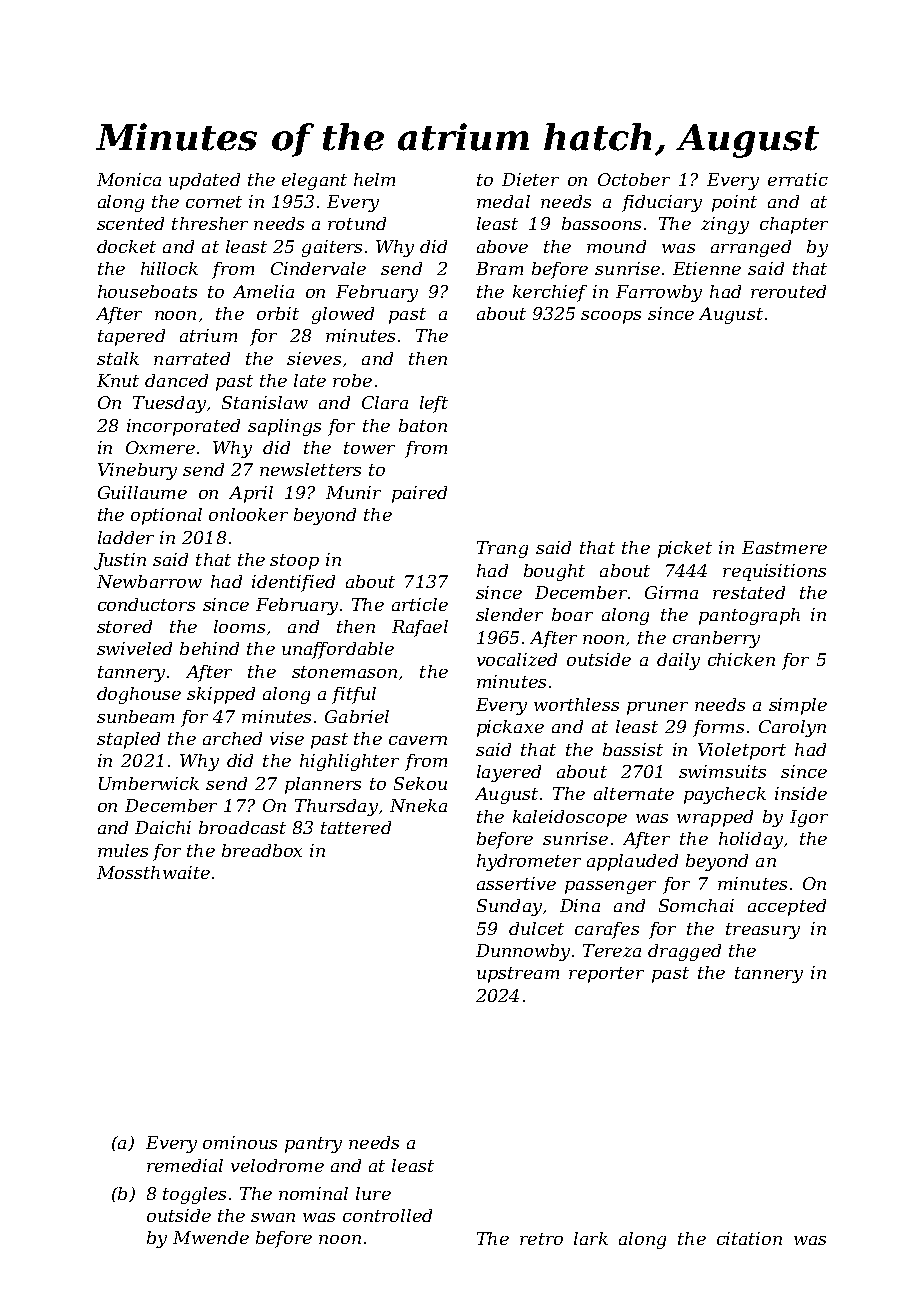 This image has height=1314, width=924. I want to click on helm, so click(374, 179).
